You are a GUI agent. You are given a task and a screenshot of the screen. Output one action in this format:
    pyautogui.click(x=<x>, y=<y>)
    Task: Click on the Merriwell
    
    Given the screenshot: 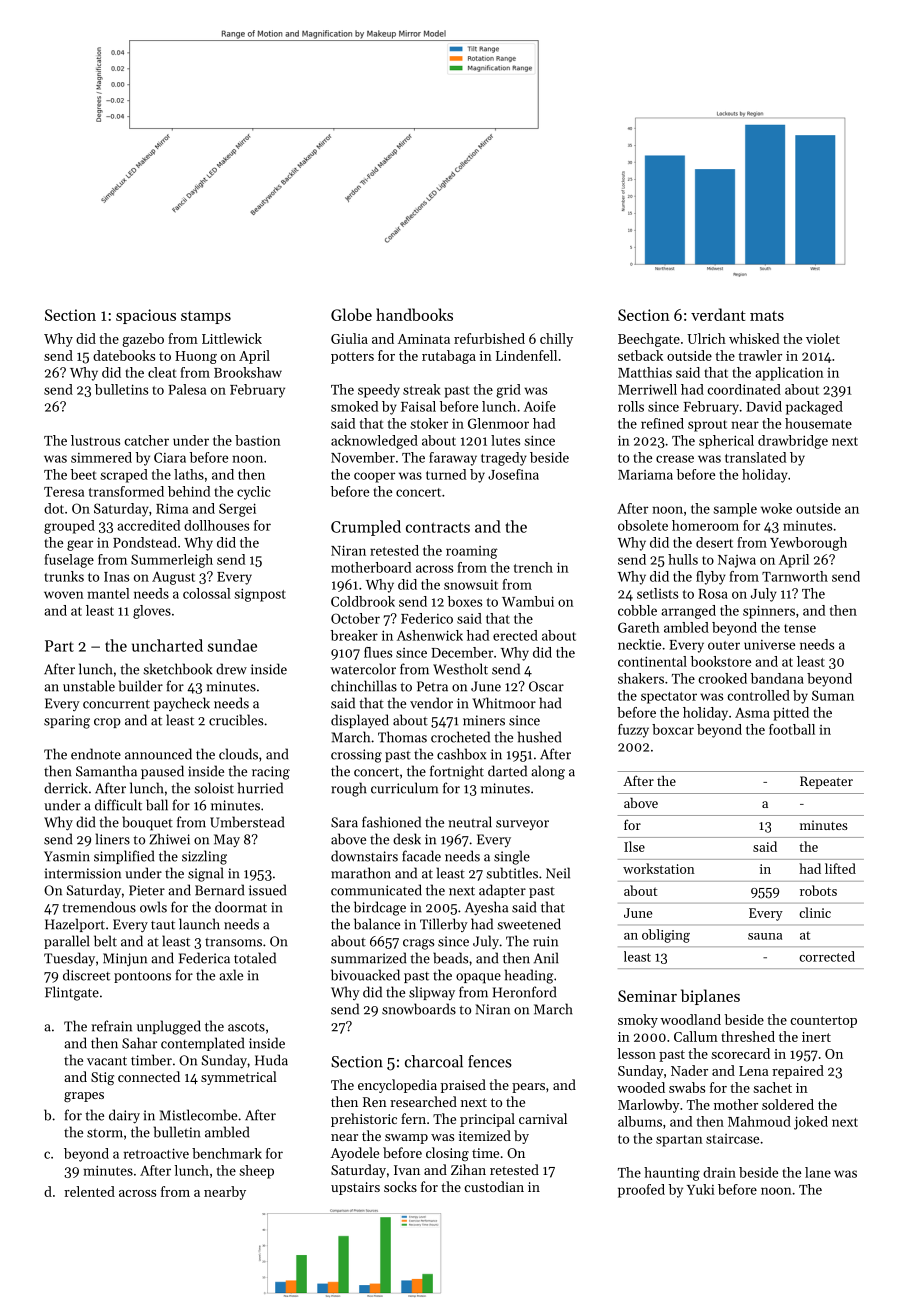 What is the action you would take?
    pyautogui.click(x=647, y=389)
